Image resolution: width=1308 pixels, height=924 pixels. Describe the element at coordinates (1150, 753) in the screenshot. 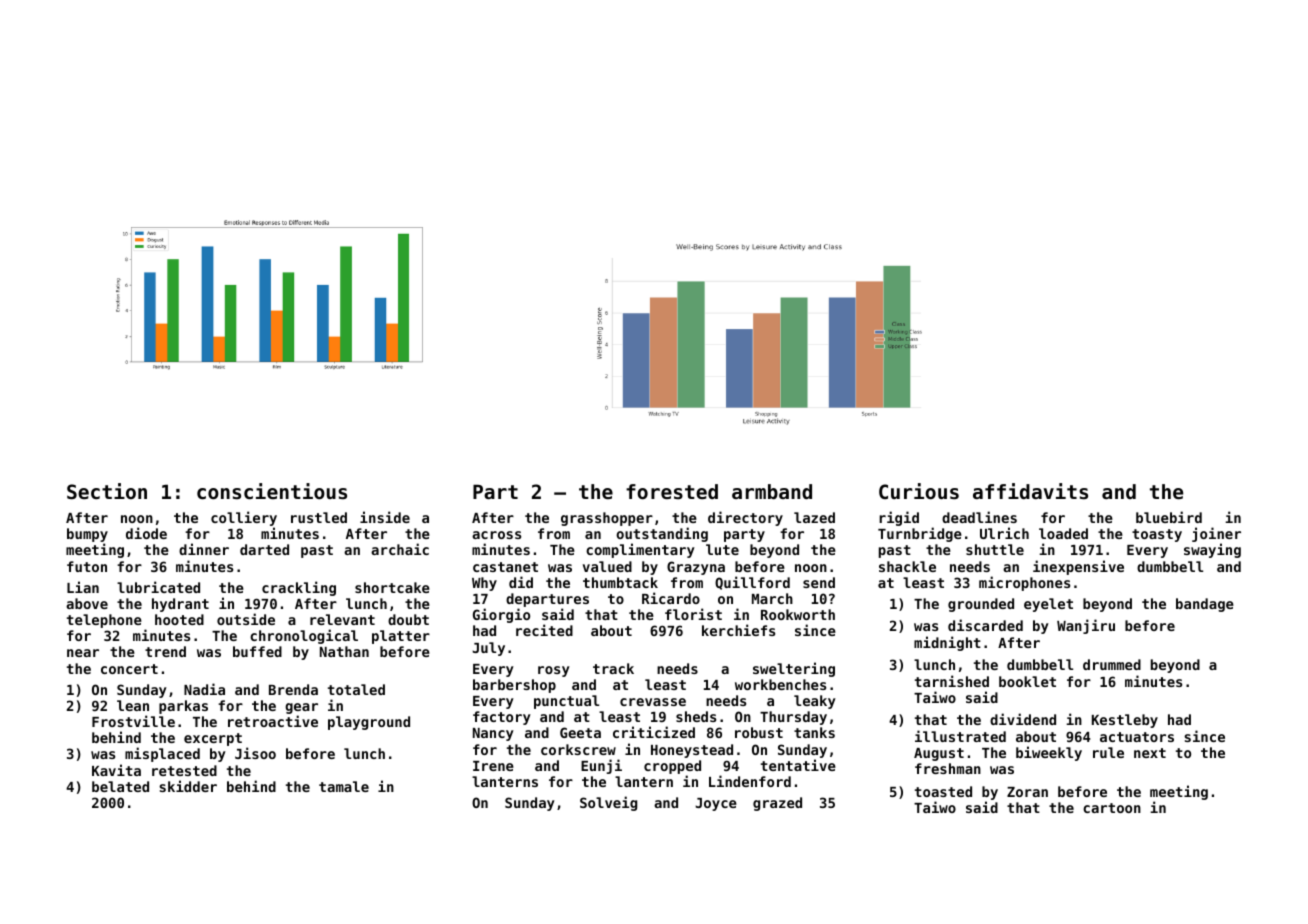

I see `next` at that location.
